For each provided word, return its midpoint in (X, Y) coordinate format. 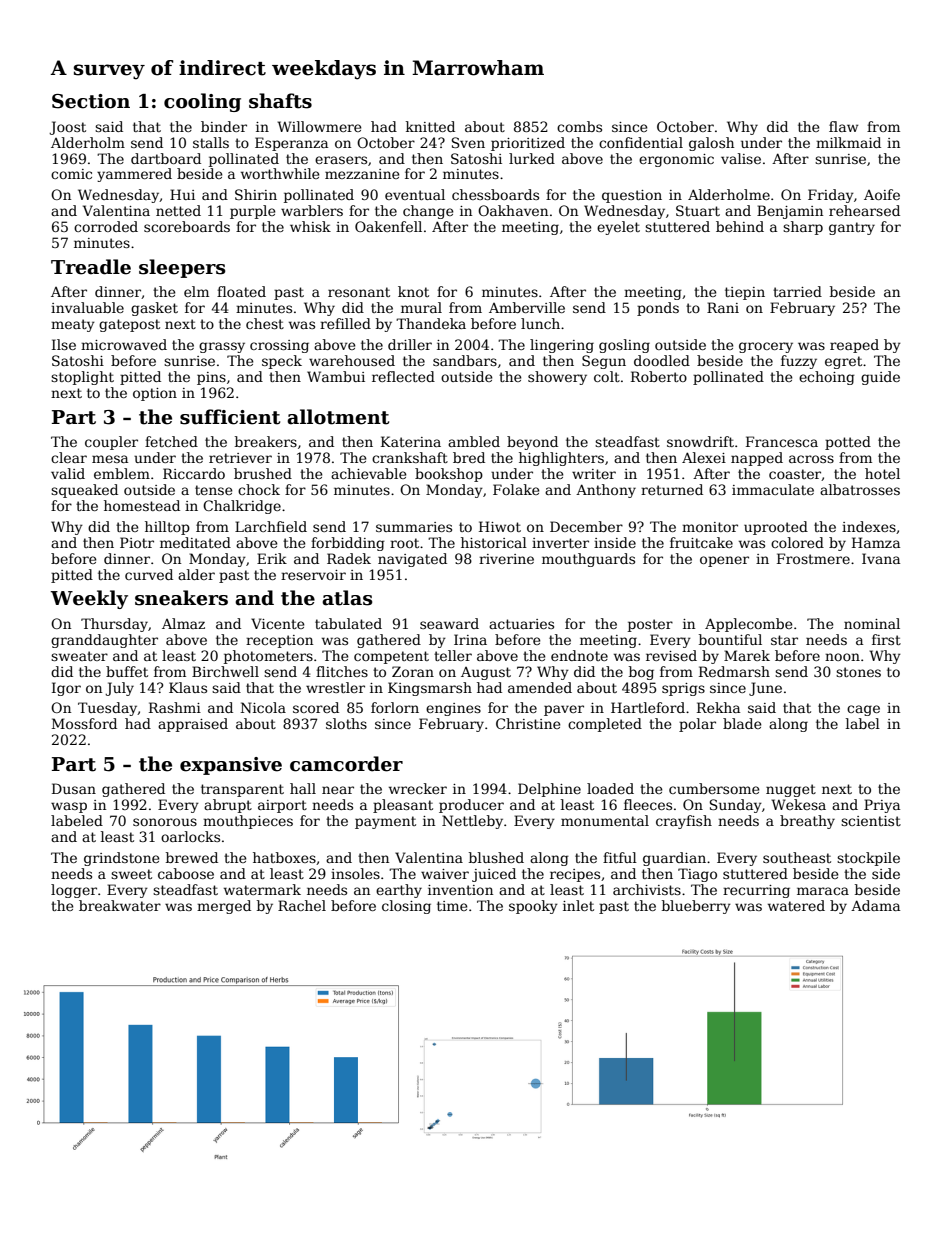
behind (740, 226)
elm (196, 291)
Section (91, 101)
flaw (843, 126)
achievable (369, 473)
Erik (272, 558)
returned (672, 489)
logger (74, 891)
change (428, 212)
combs (579, 126)
